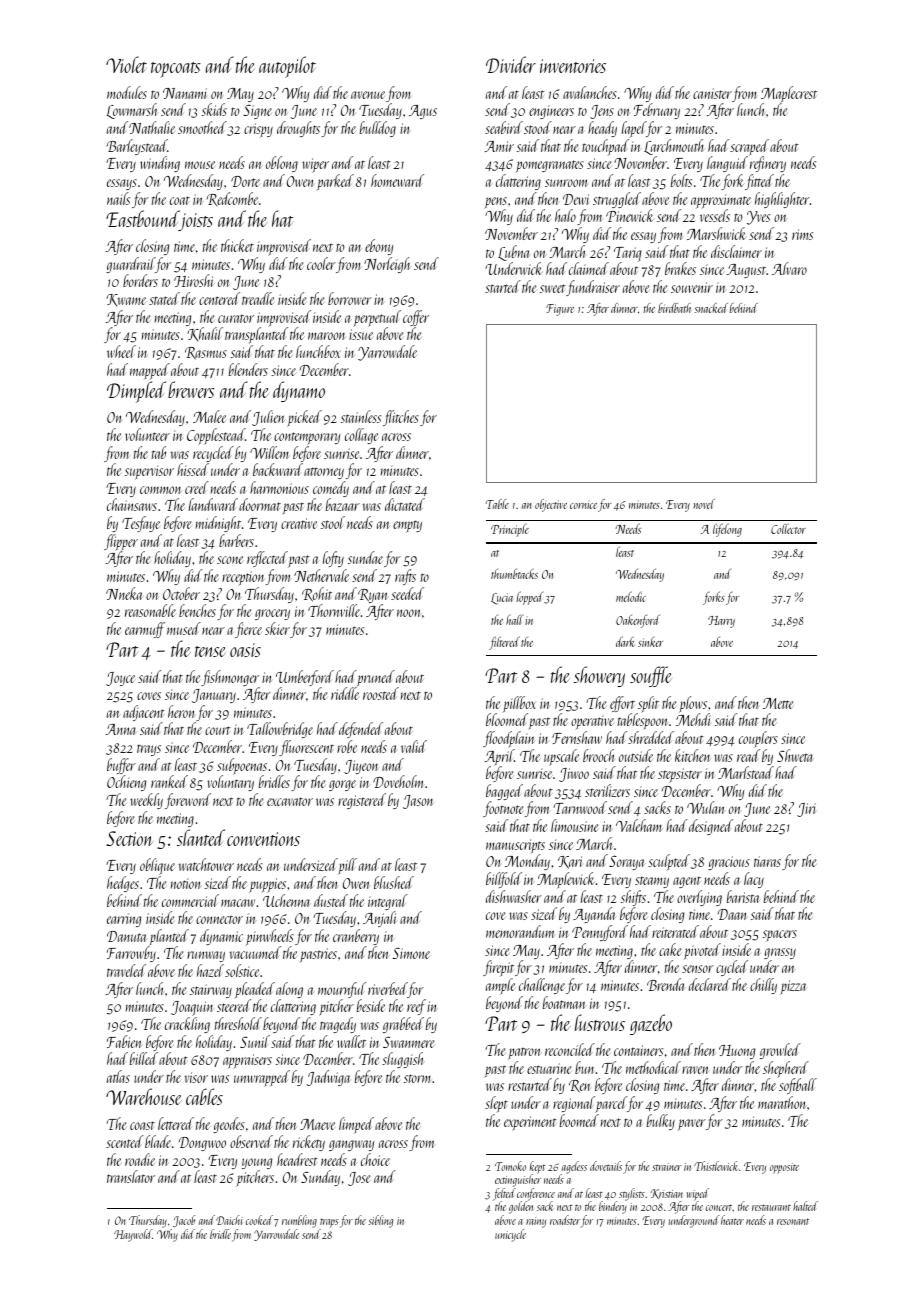 This image has width=924, height=1314. I want to click on coffer, so click(416, 318).
